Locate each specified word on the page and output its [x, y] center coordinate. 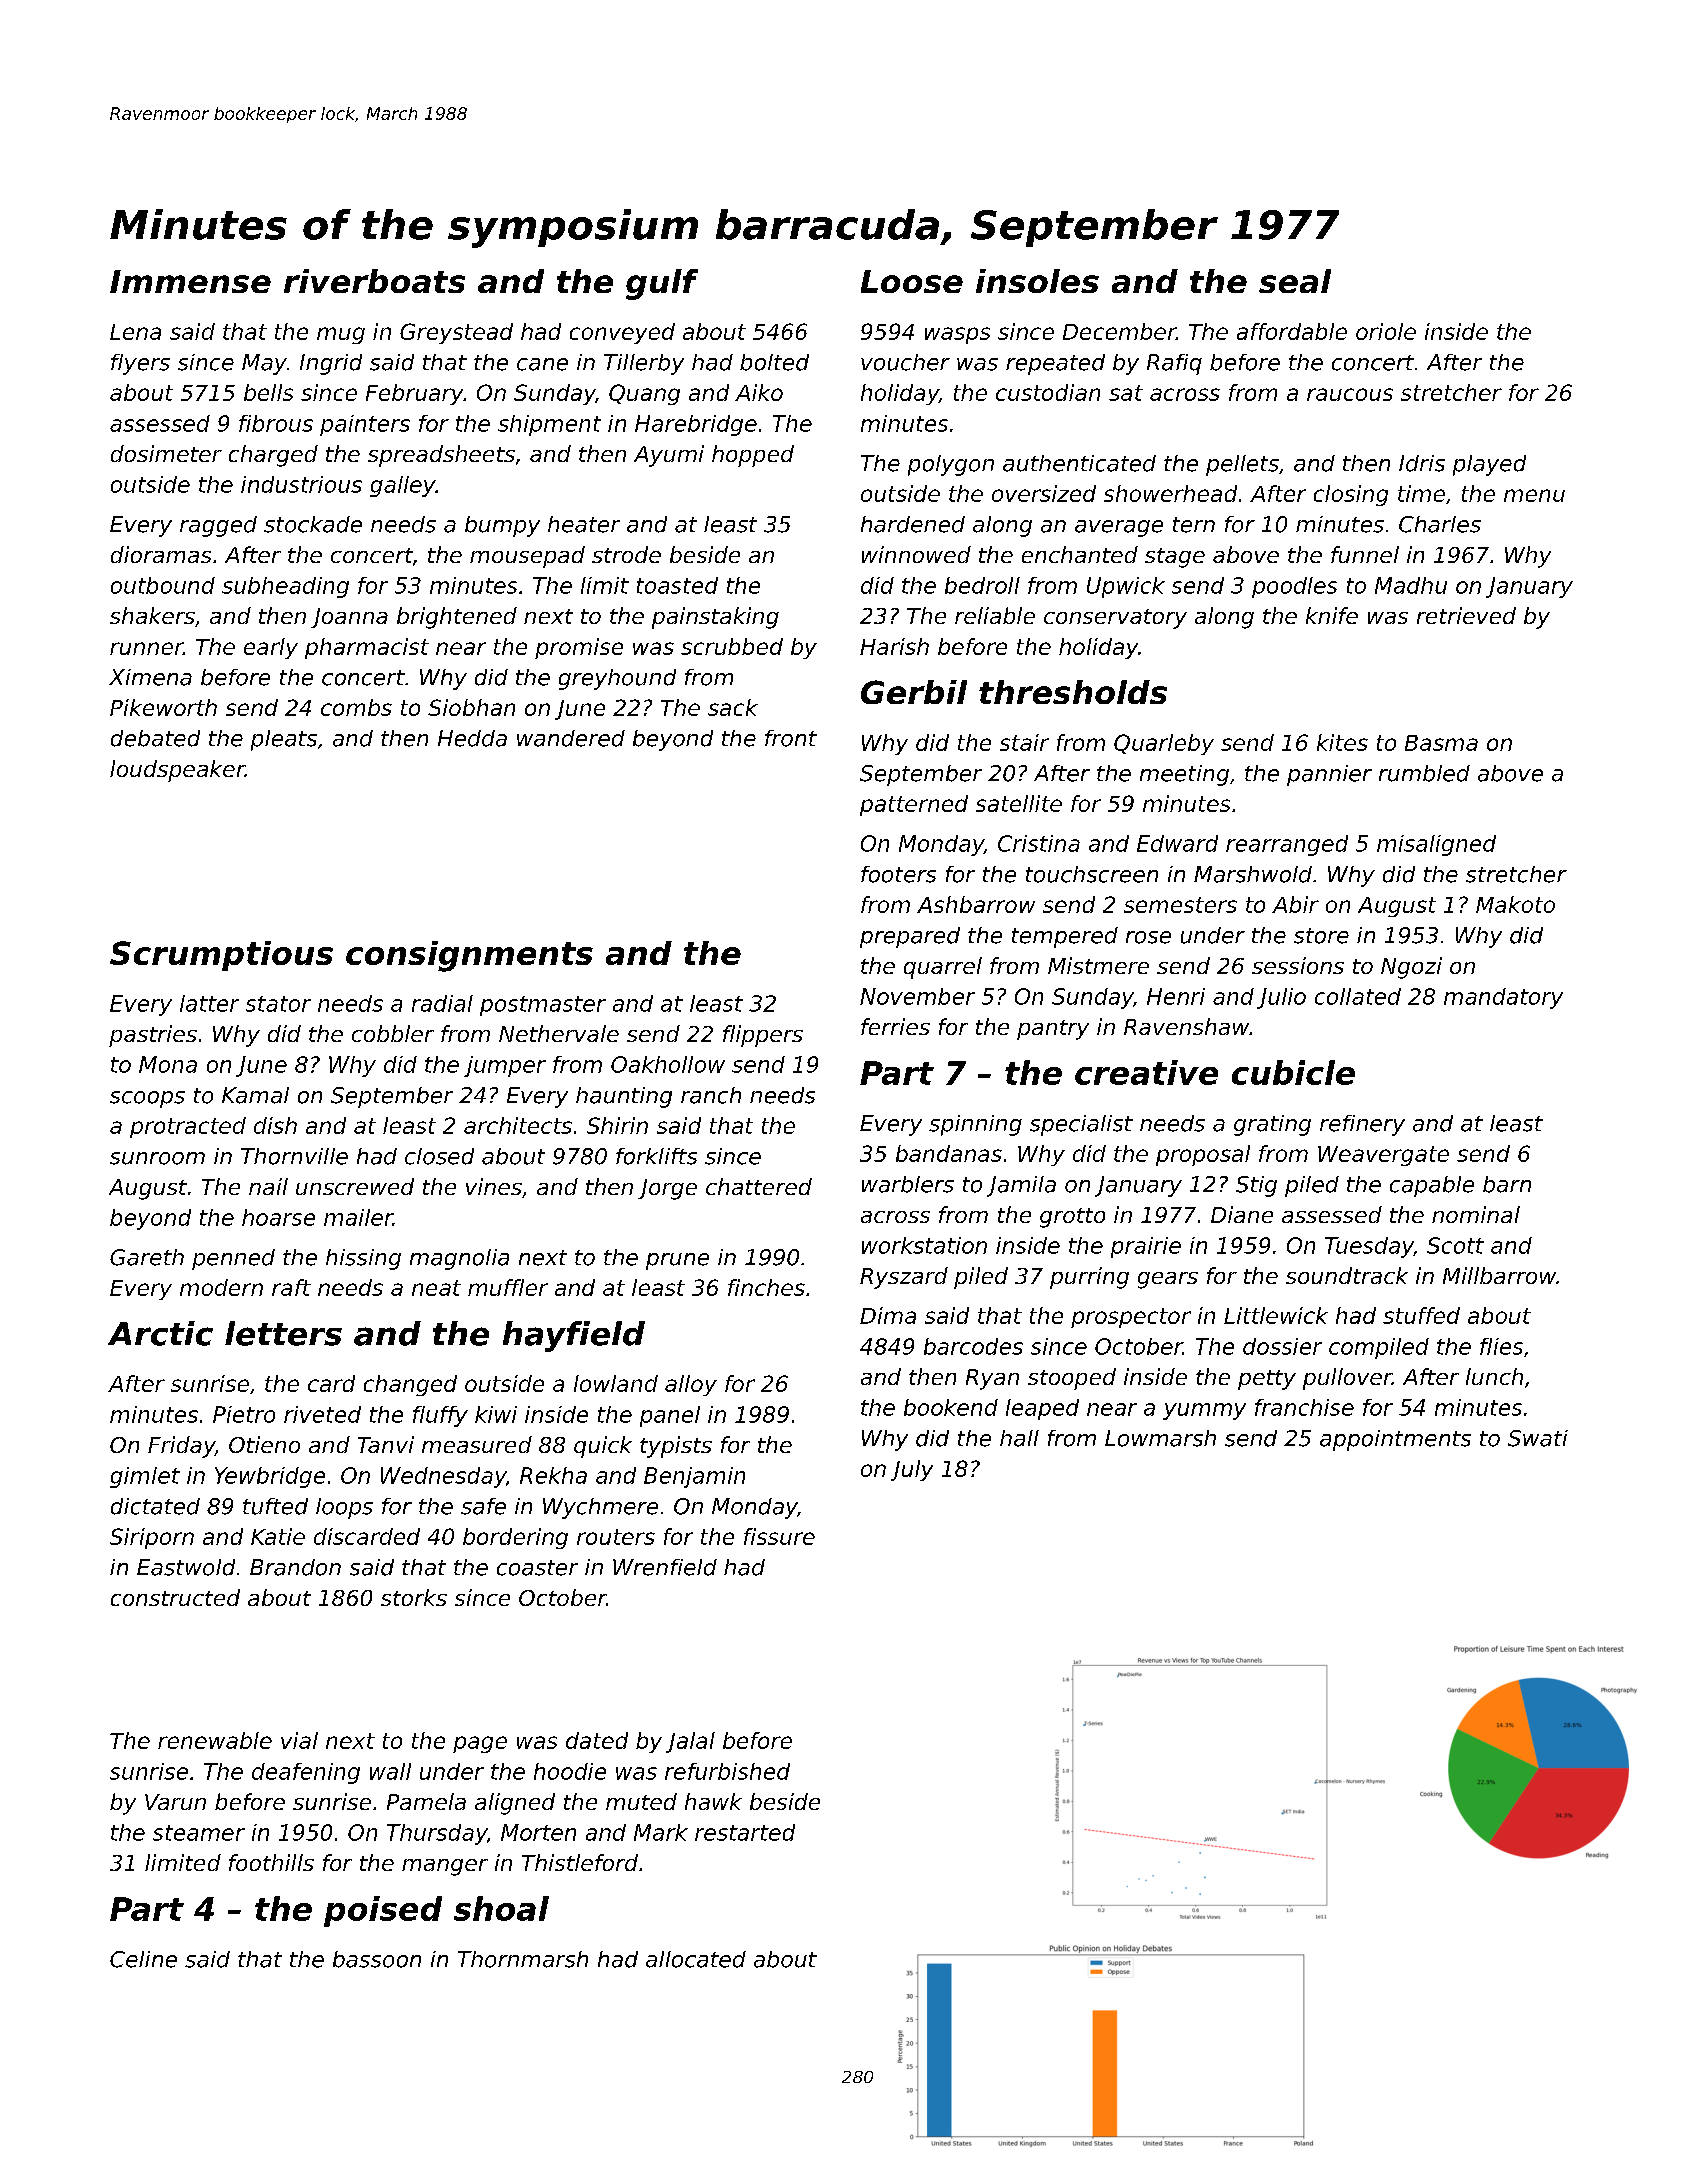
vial [299, 1740]
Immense [190, 281]
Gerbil [914, 692]
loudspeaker [177, 771]
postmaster [543, 1006]
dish [275, 1125]
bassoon [377, 1959]
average [1119, 528]
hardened [913, 524]
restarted [745, 1832]
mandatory [1503, 998]
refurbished [727, 1771]
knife [1332, 615]
